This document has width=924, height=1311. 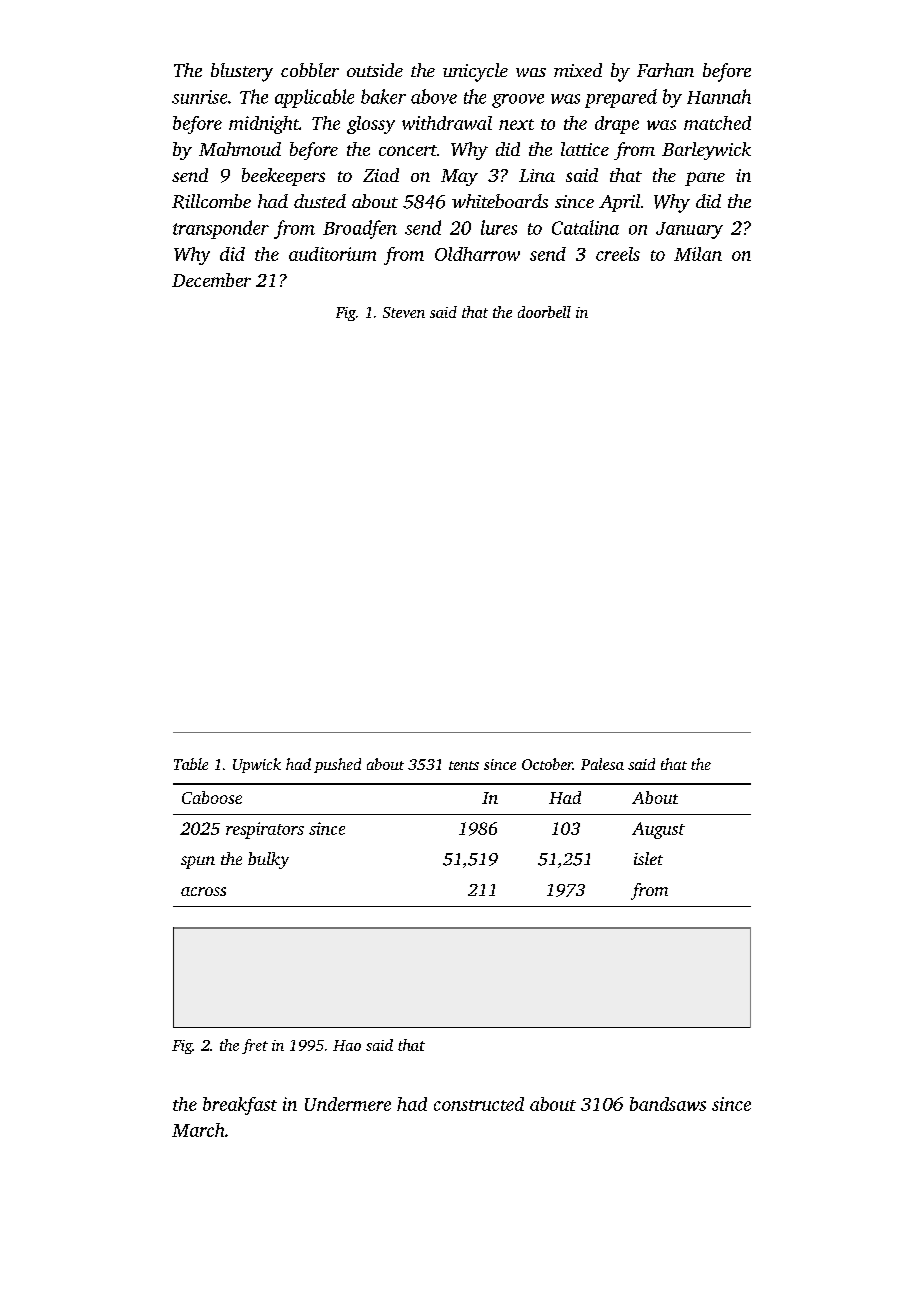 I want to click on March, so click(x=198, y=1130).
